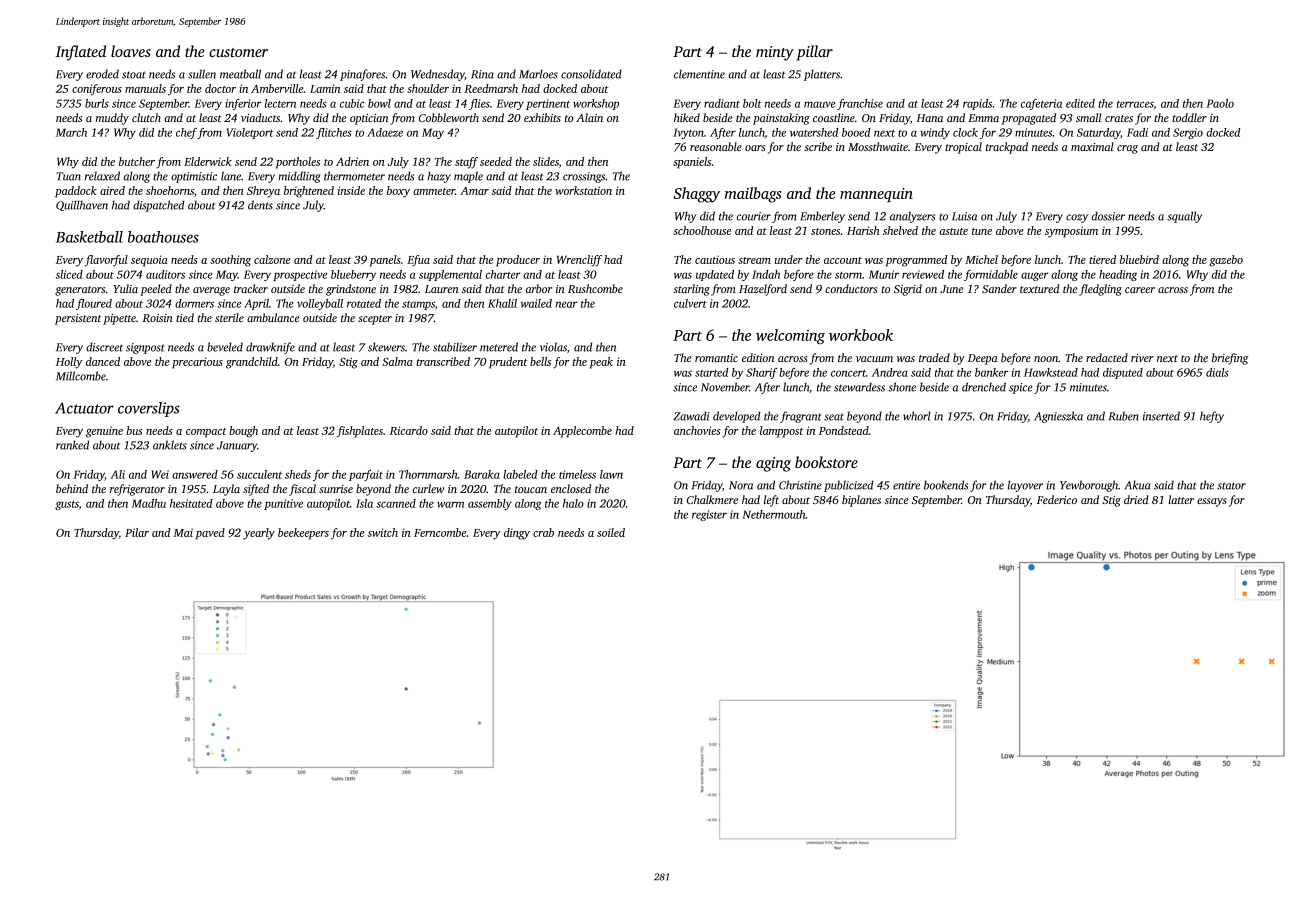  I want to click on minty, so click(775, 53).
